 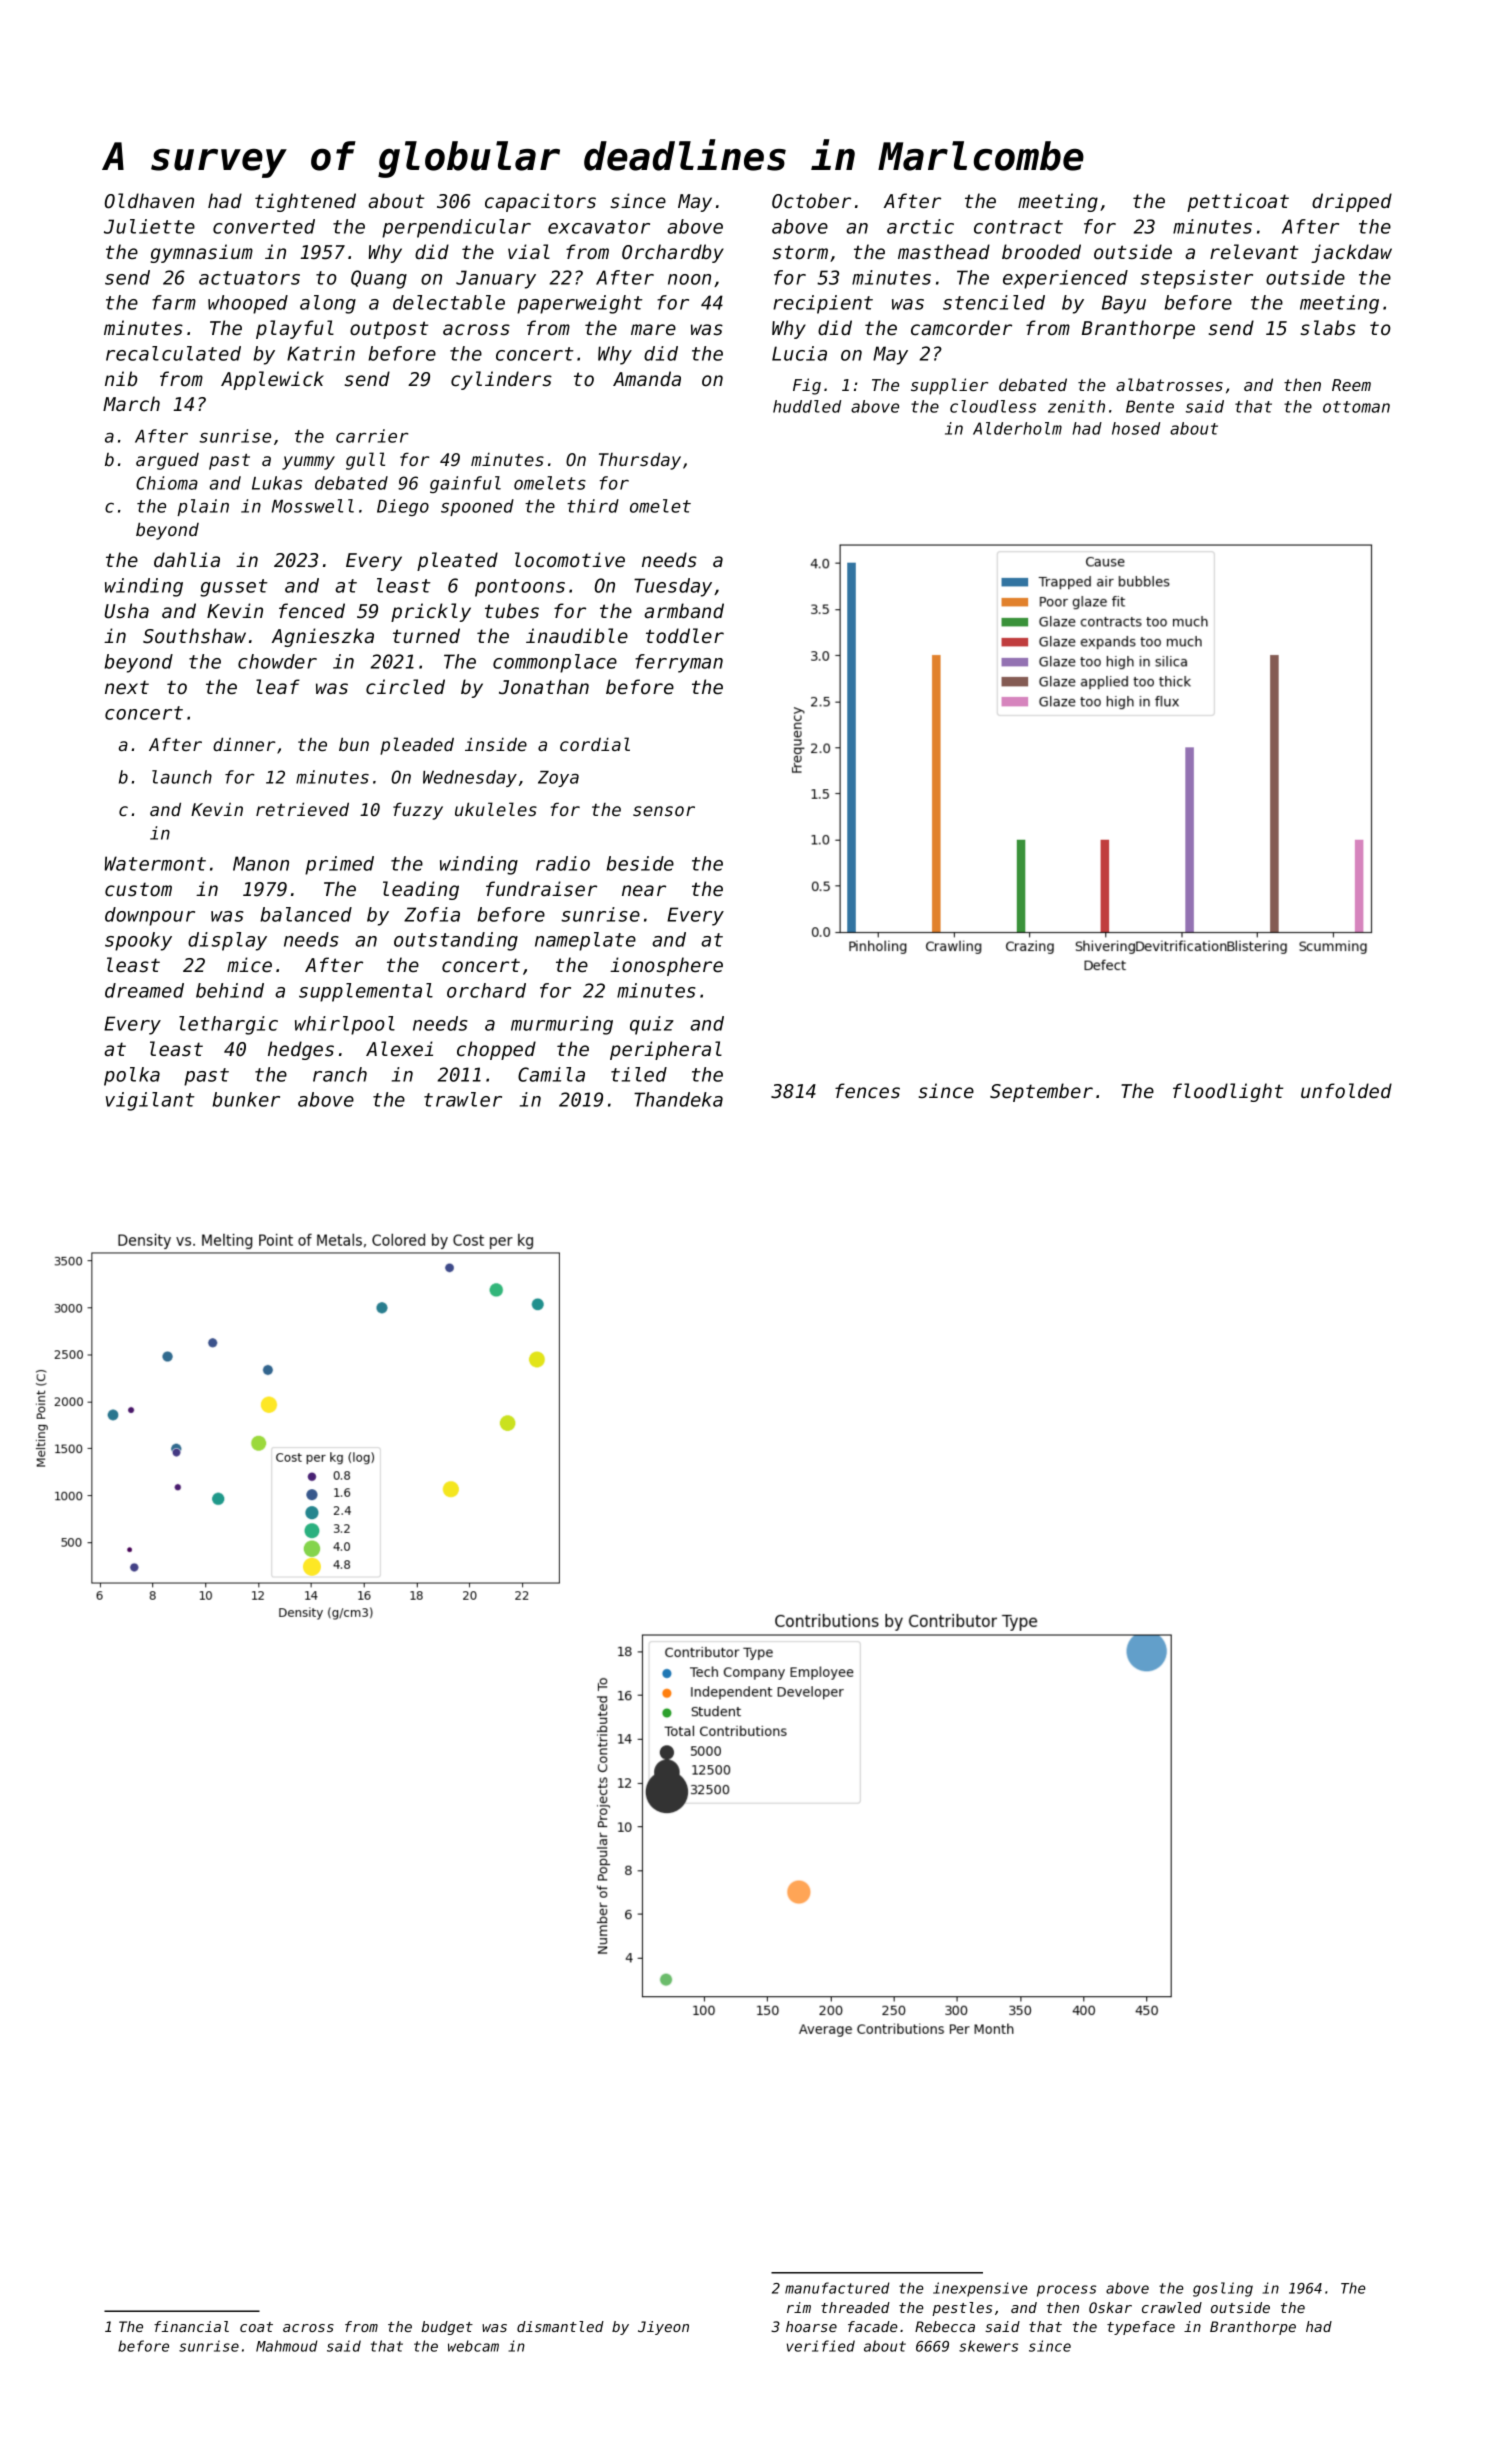 What do you see at coordinates (1228, 1092) in the screenshot?
I see `floodlight` at bounding box center [1228, 1092].
